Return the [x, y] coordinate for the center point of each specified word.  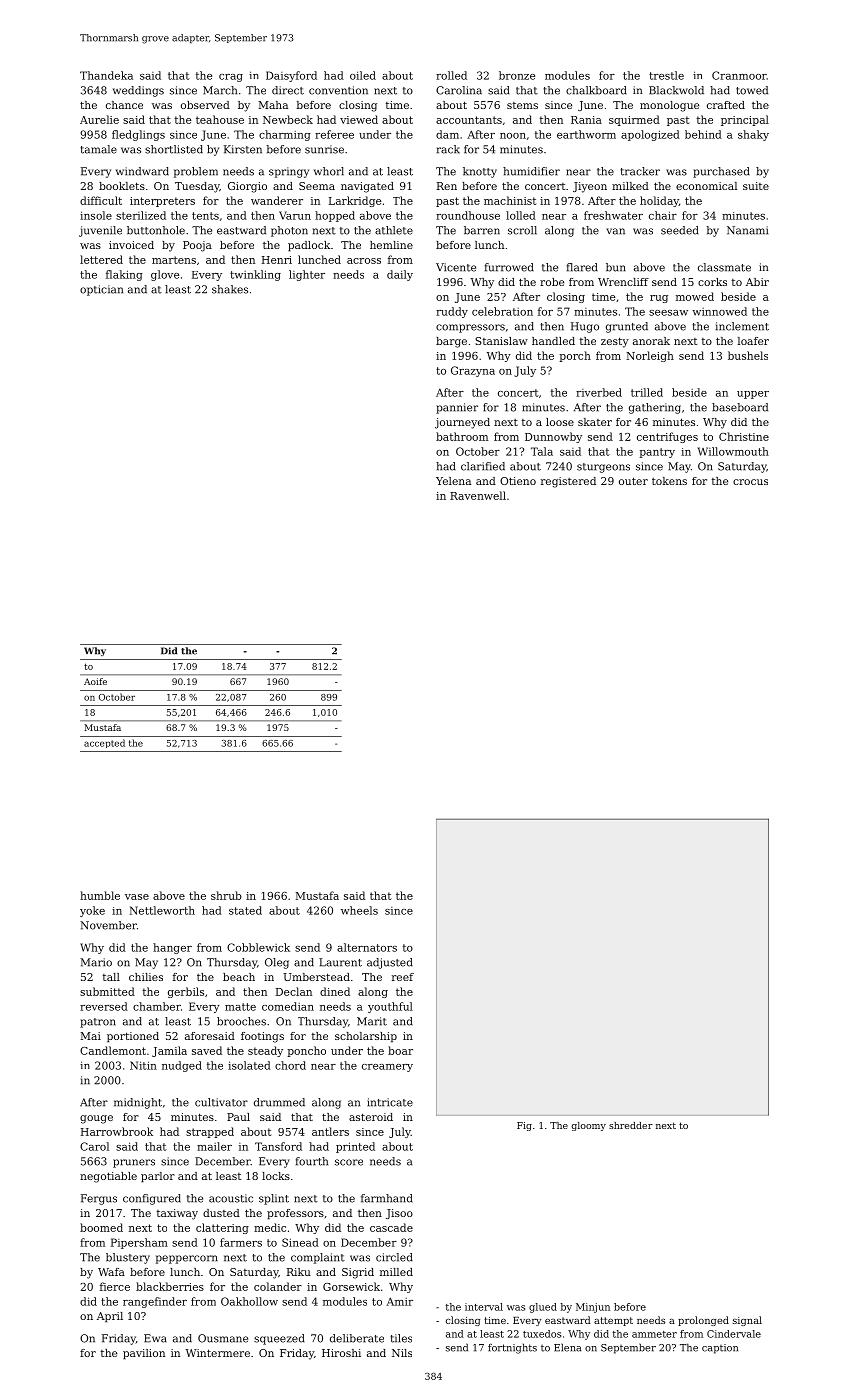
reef [403, 977]
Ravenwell [478, 495]
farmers [241, 1242]
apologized [650, 135]
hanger [172, 948]
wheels [359, 910]
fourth [312, 1161]
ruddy [452, 312]
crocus [750, 482]
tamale [99, 149]
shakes [230, 289]
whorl [329, 171]
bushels [748, 355]
